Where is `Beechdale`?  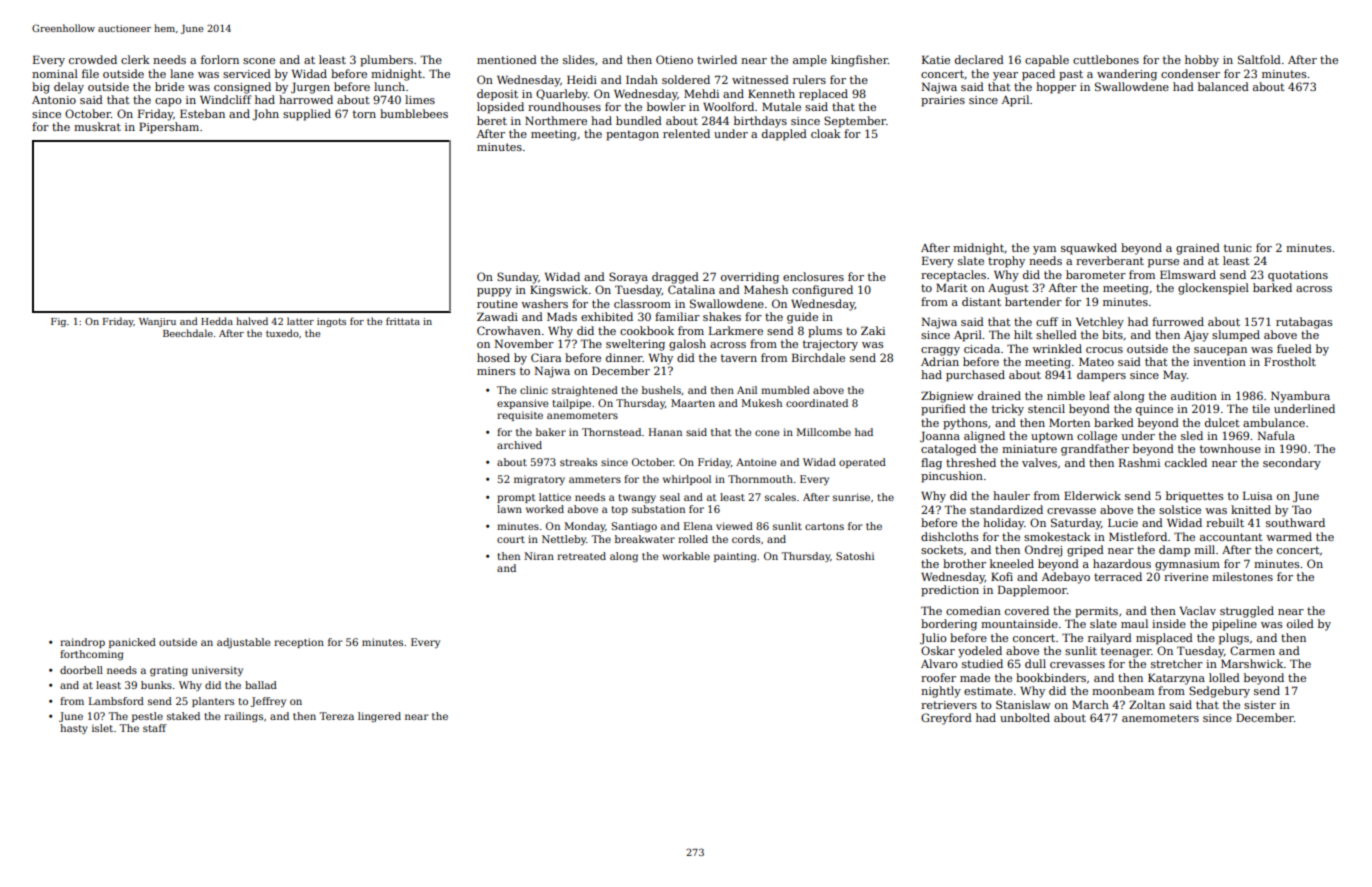 Beechdale is located at coordinates (188, 333).
